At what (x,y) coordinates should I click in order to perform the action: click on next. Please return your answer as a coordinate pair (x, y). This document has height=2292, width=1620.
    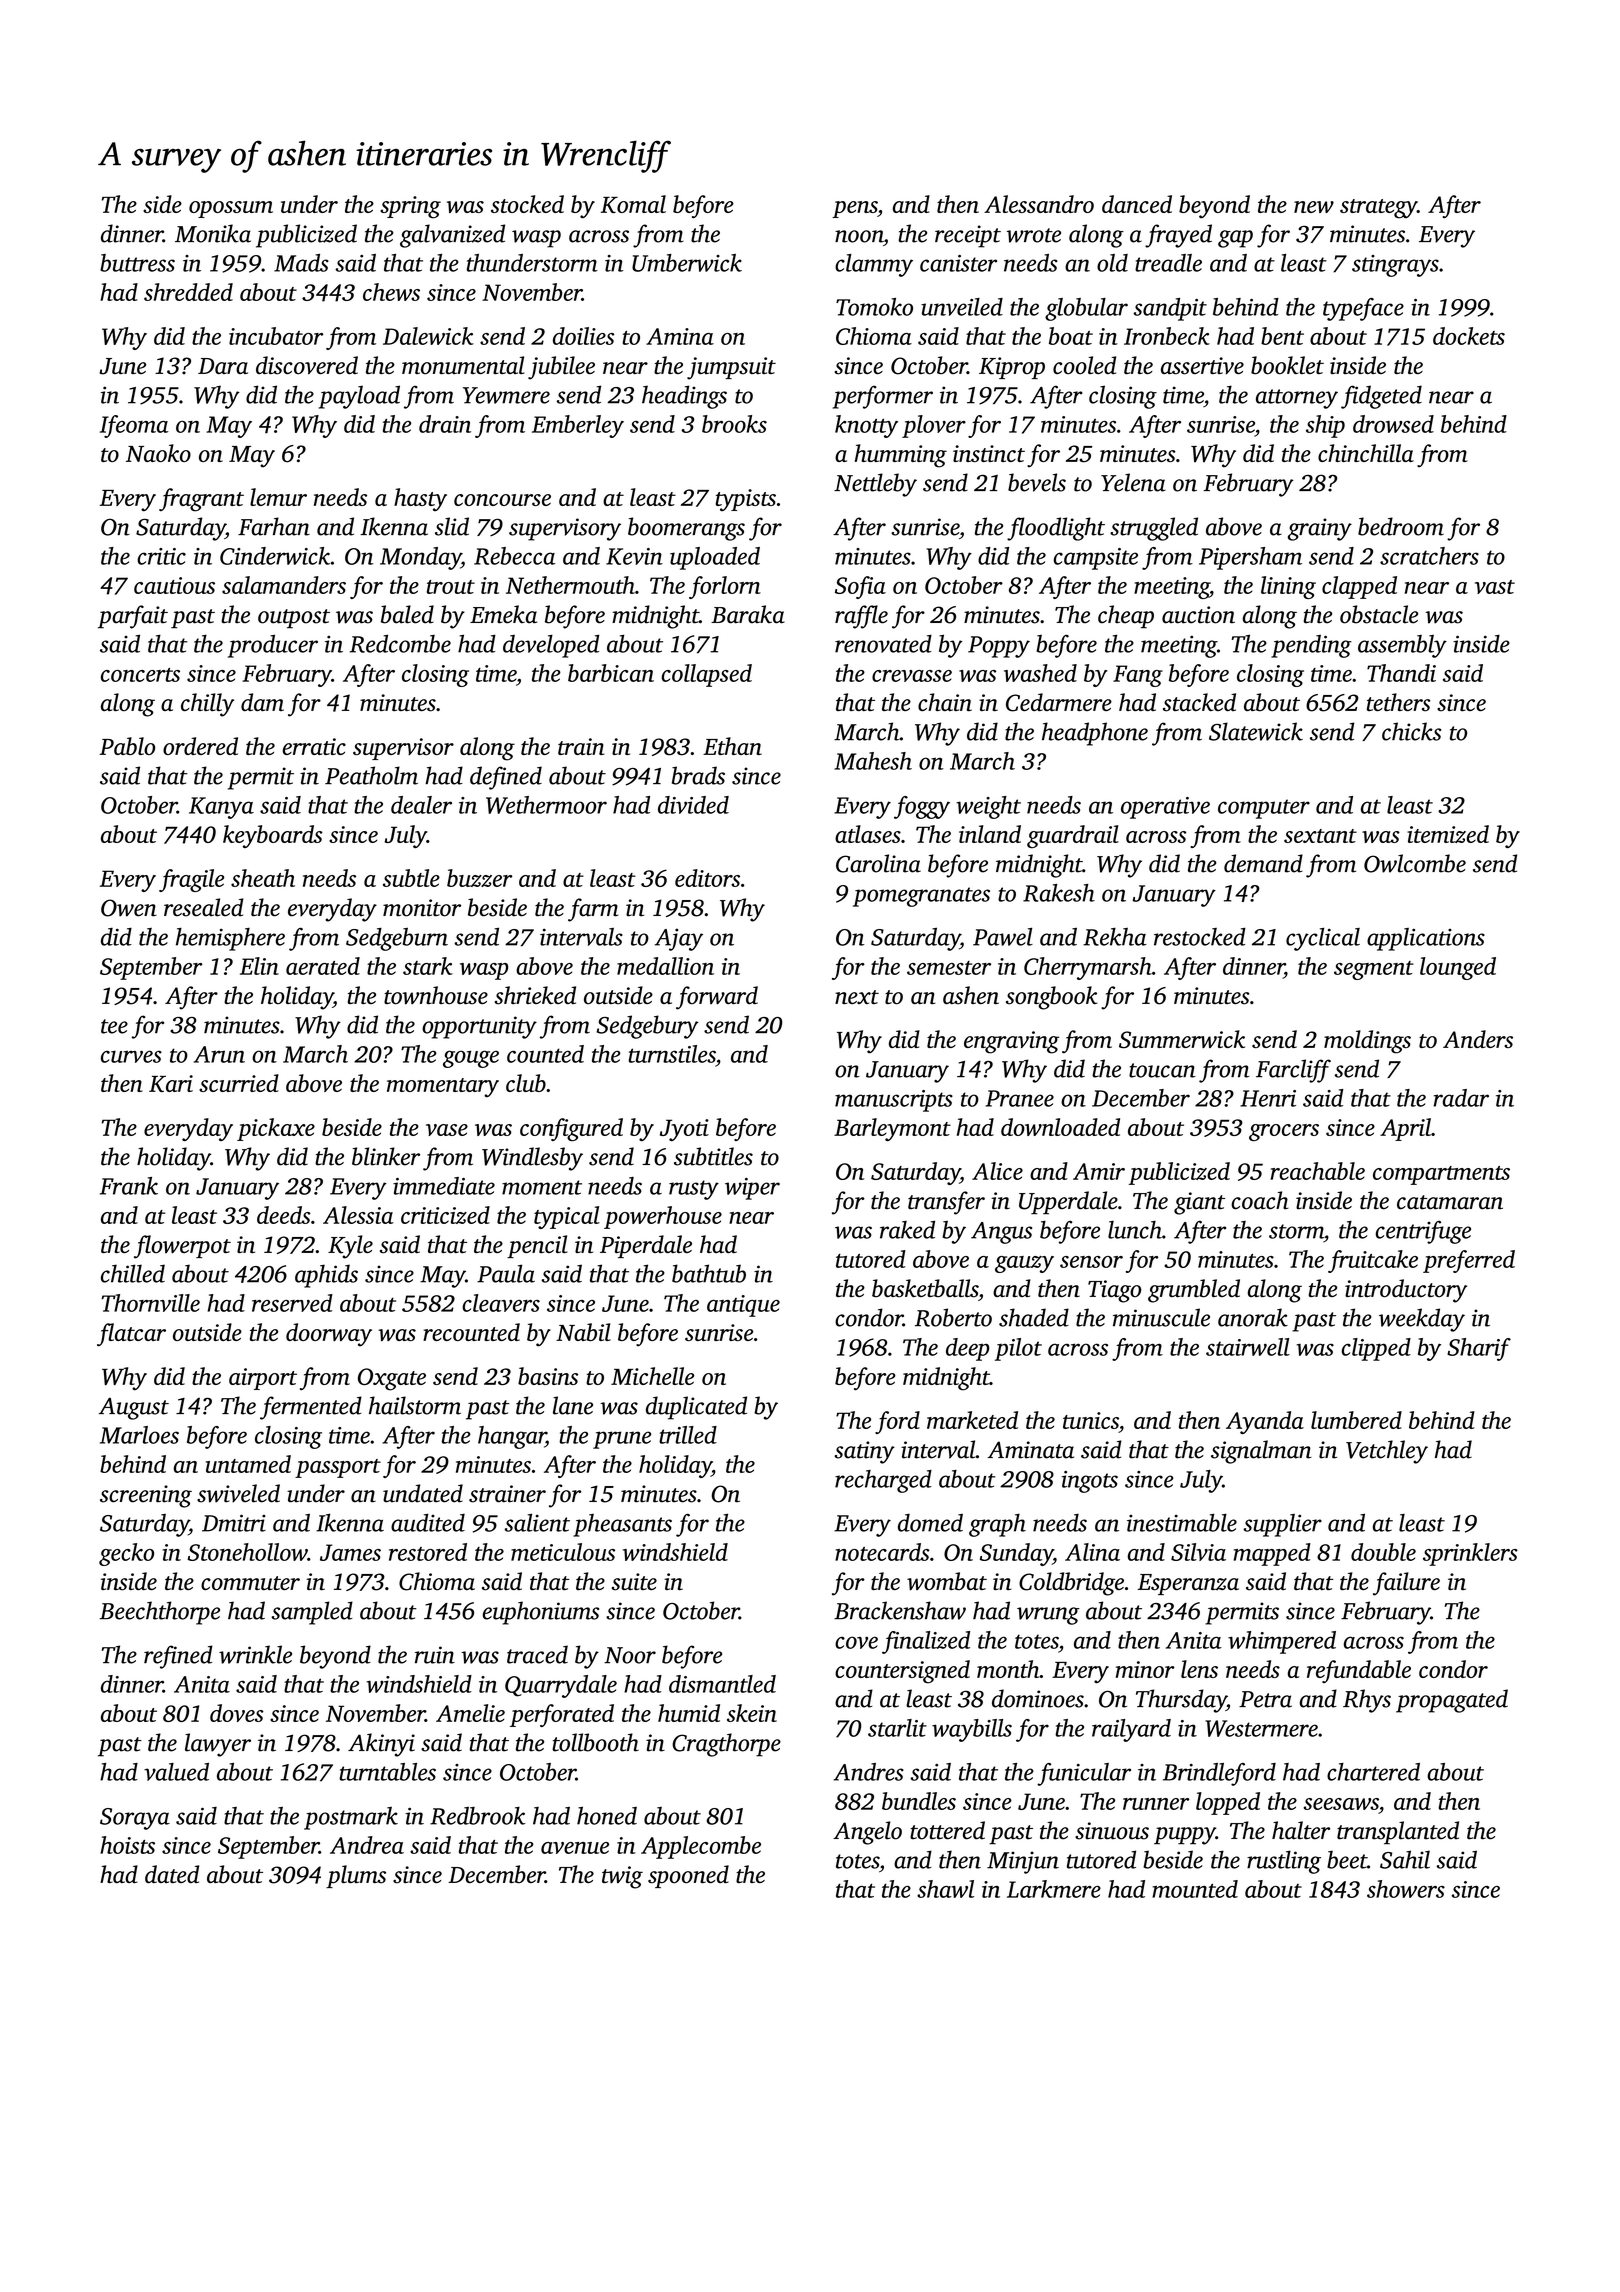
    Looking at the image, I should click on (857, 997).
